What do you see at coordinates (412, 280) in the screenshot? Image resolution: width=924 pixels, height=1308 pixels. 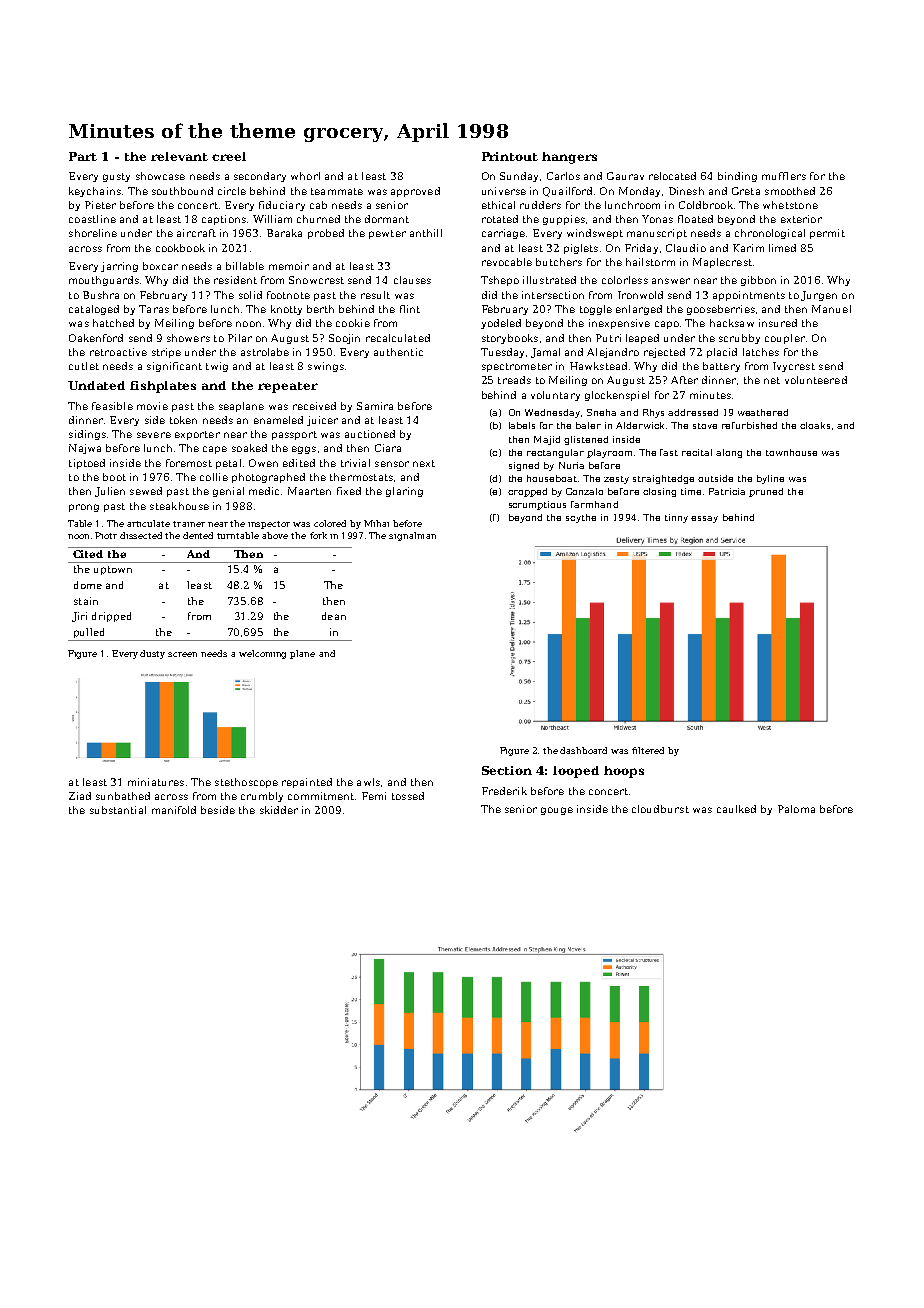 I see `clauses` at bounding box center [412, 280].
